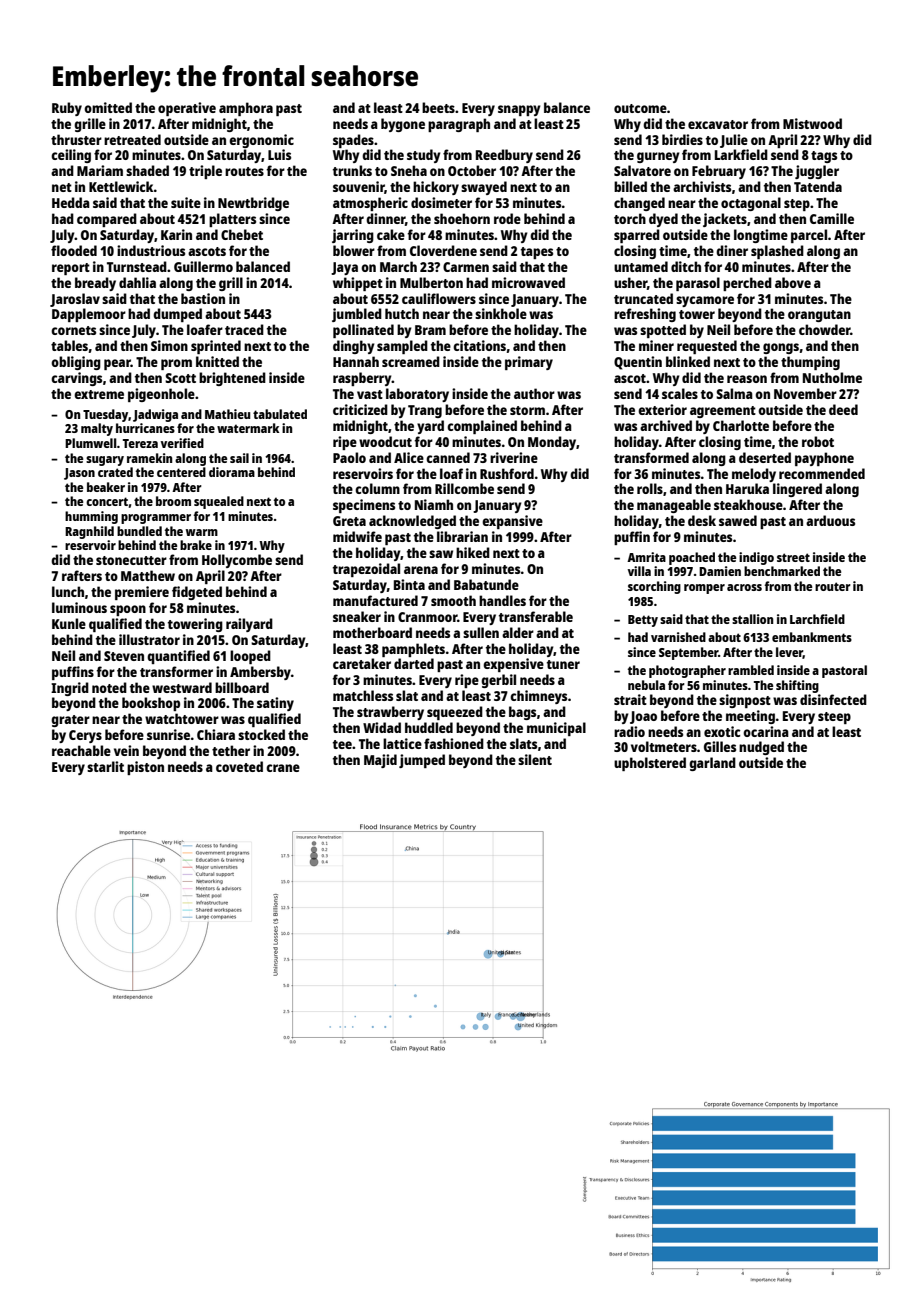  What do you see at coordinates (640, 108) in the document?
I see `outcome` at bounding box center [640, 108].
